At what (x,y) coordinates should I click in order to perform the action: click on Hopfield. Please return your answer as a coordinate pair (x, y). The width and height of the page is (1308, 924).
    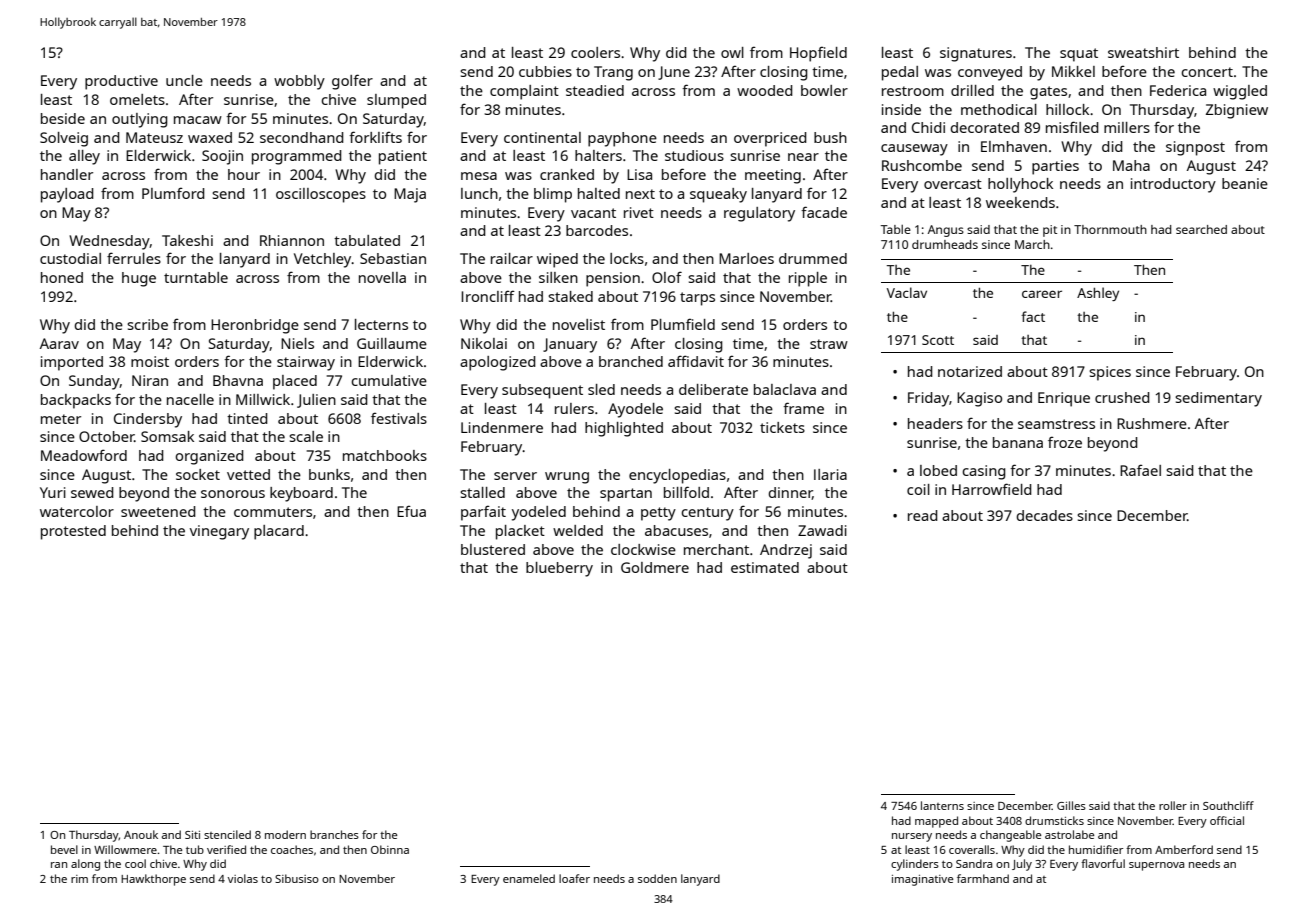
    Looking at the image, I should click on (818, 54).
